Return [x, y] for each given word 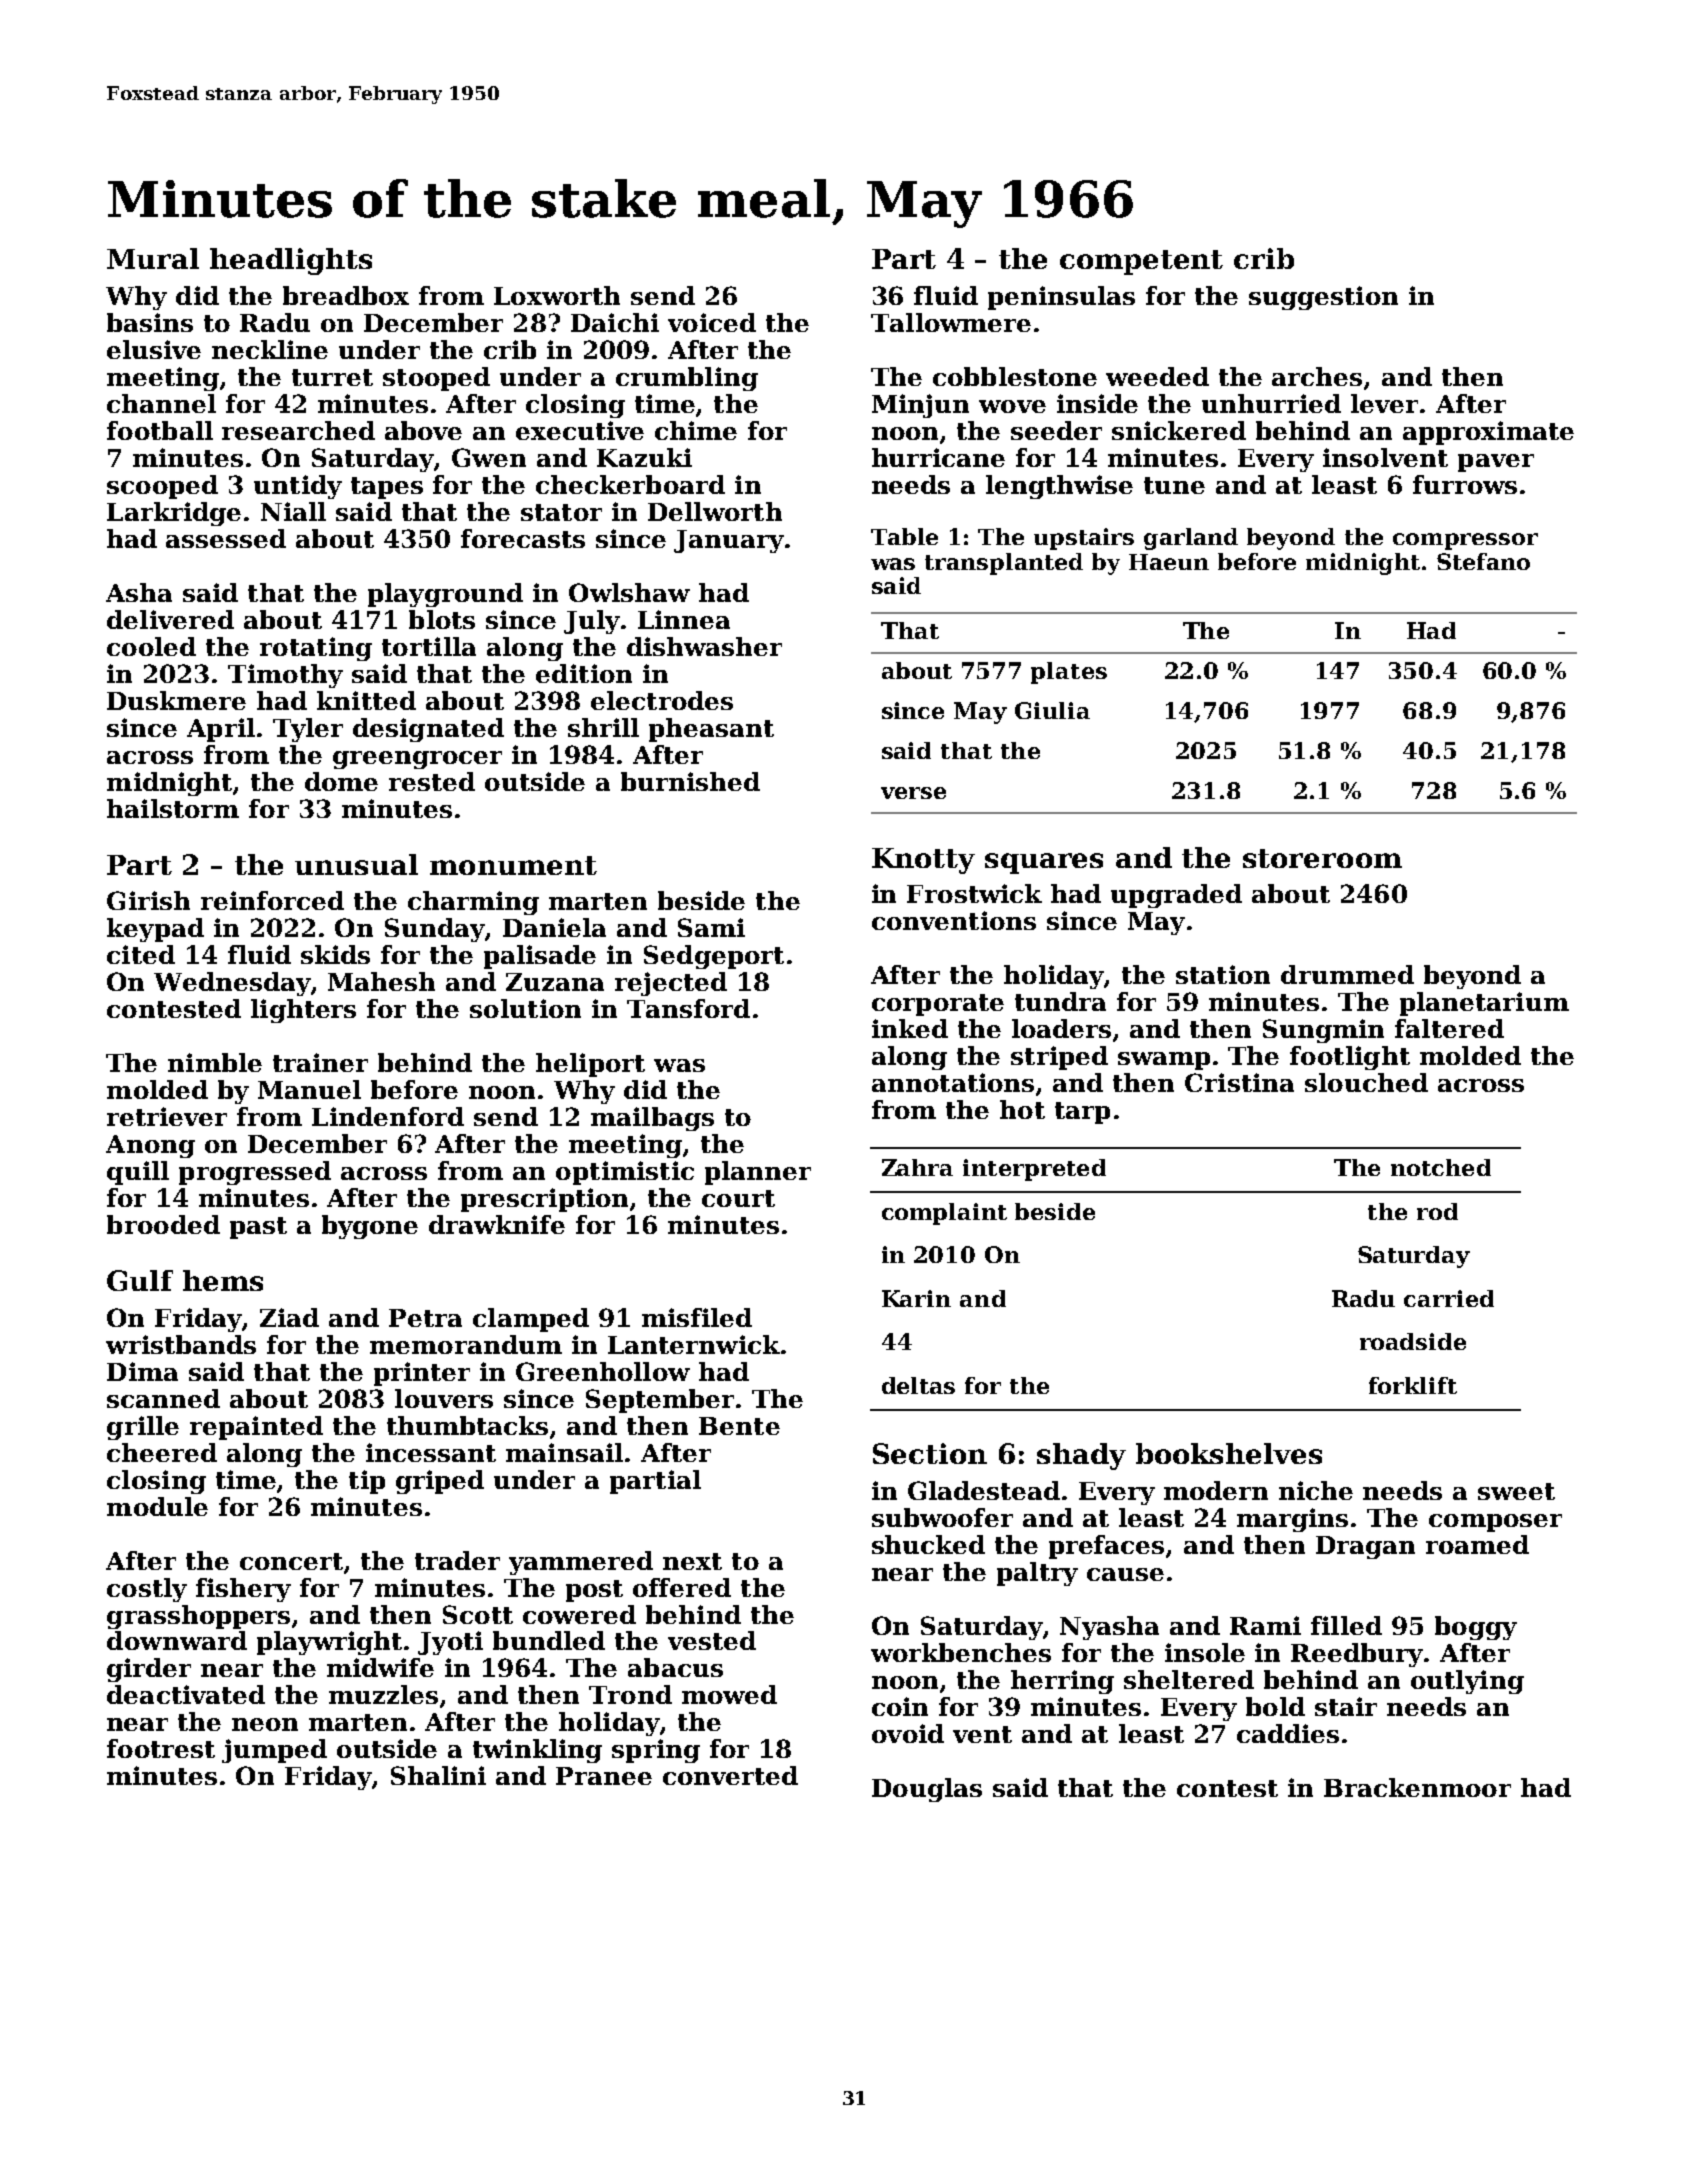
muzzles [383, 1694]
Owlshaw [629, 592]
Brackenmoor [1417, 1787]
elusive [154, 349]
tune [1174, 485]
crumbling [687, 379]
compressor [1465, 541]
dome [341, 781]
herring [1062, 1682]
